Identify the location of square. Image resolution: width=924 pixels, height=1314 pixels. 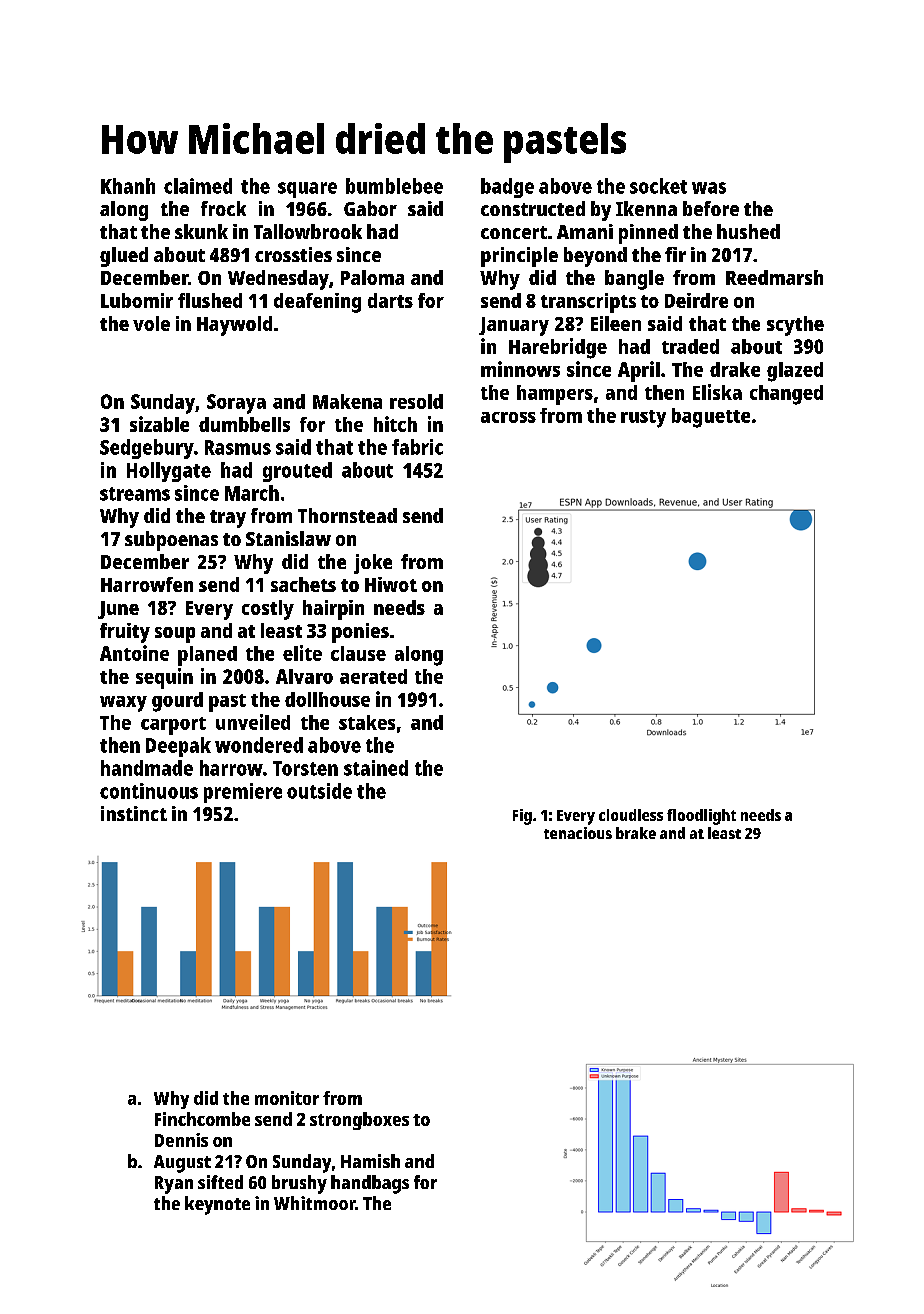
(307, 190).
